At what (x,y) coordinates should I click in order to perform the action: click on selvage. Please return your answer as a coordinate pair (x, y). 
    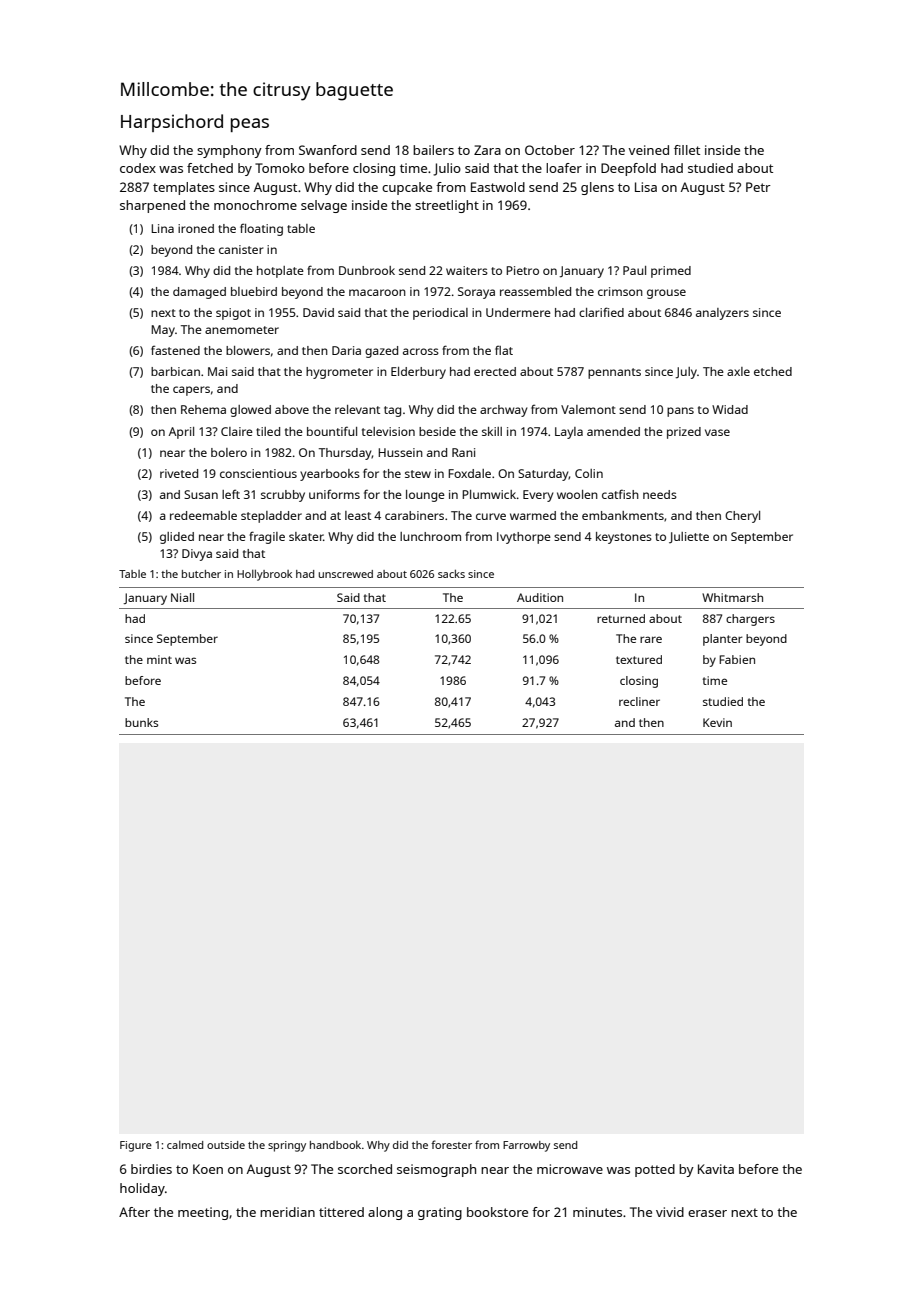
    Looking at the image, I should click on (324, 206).
